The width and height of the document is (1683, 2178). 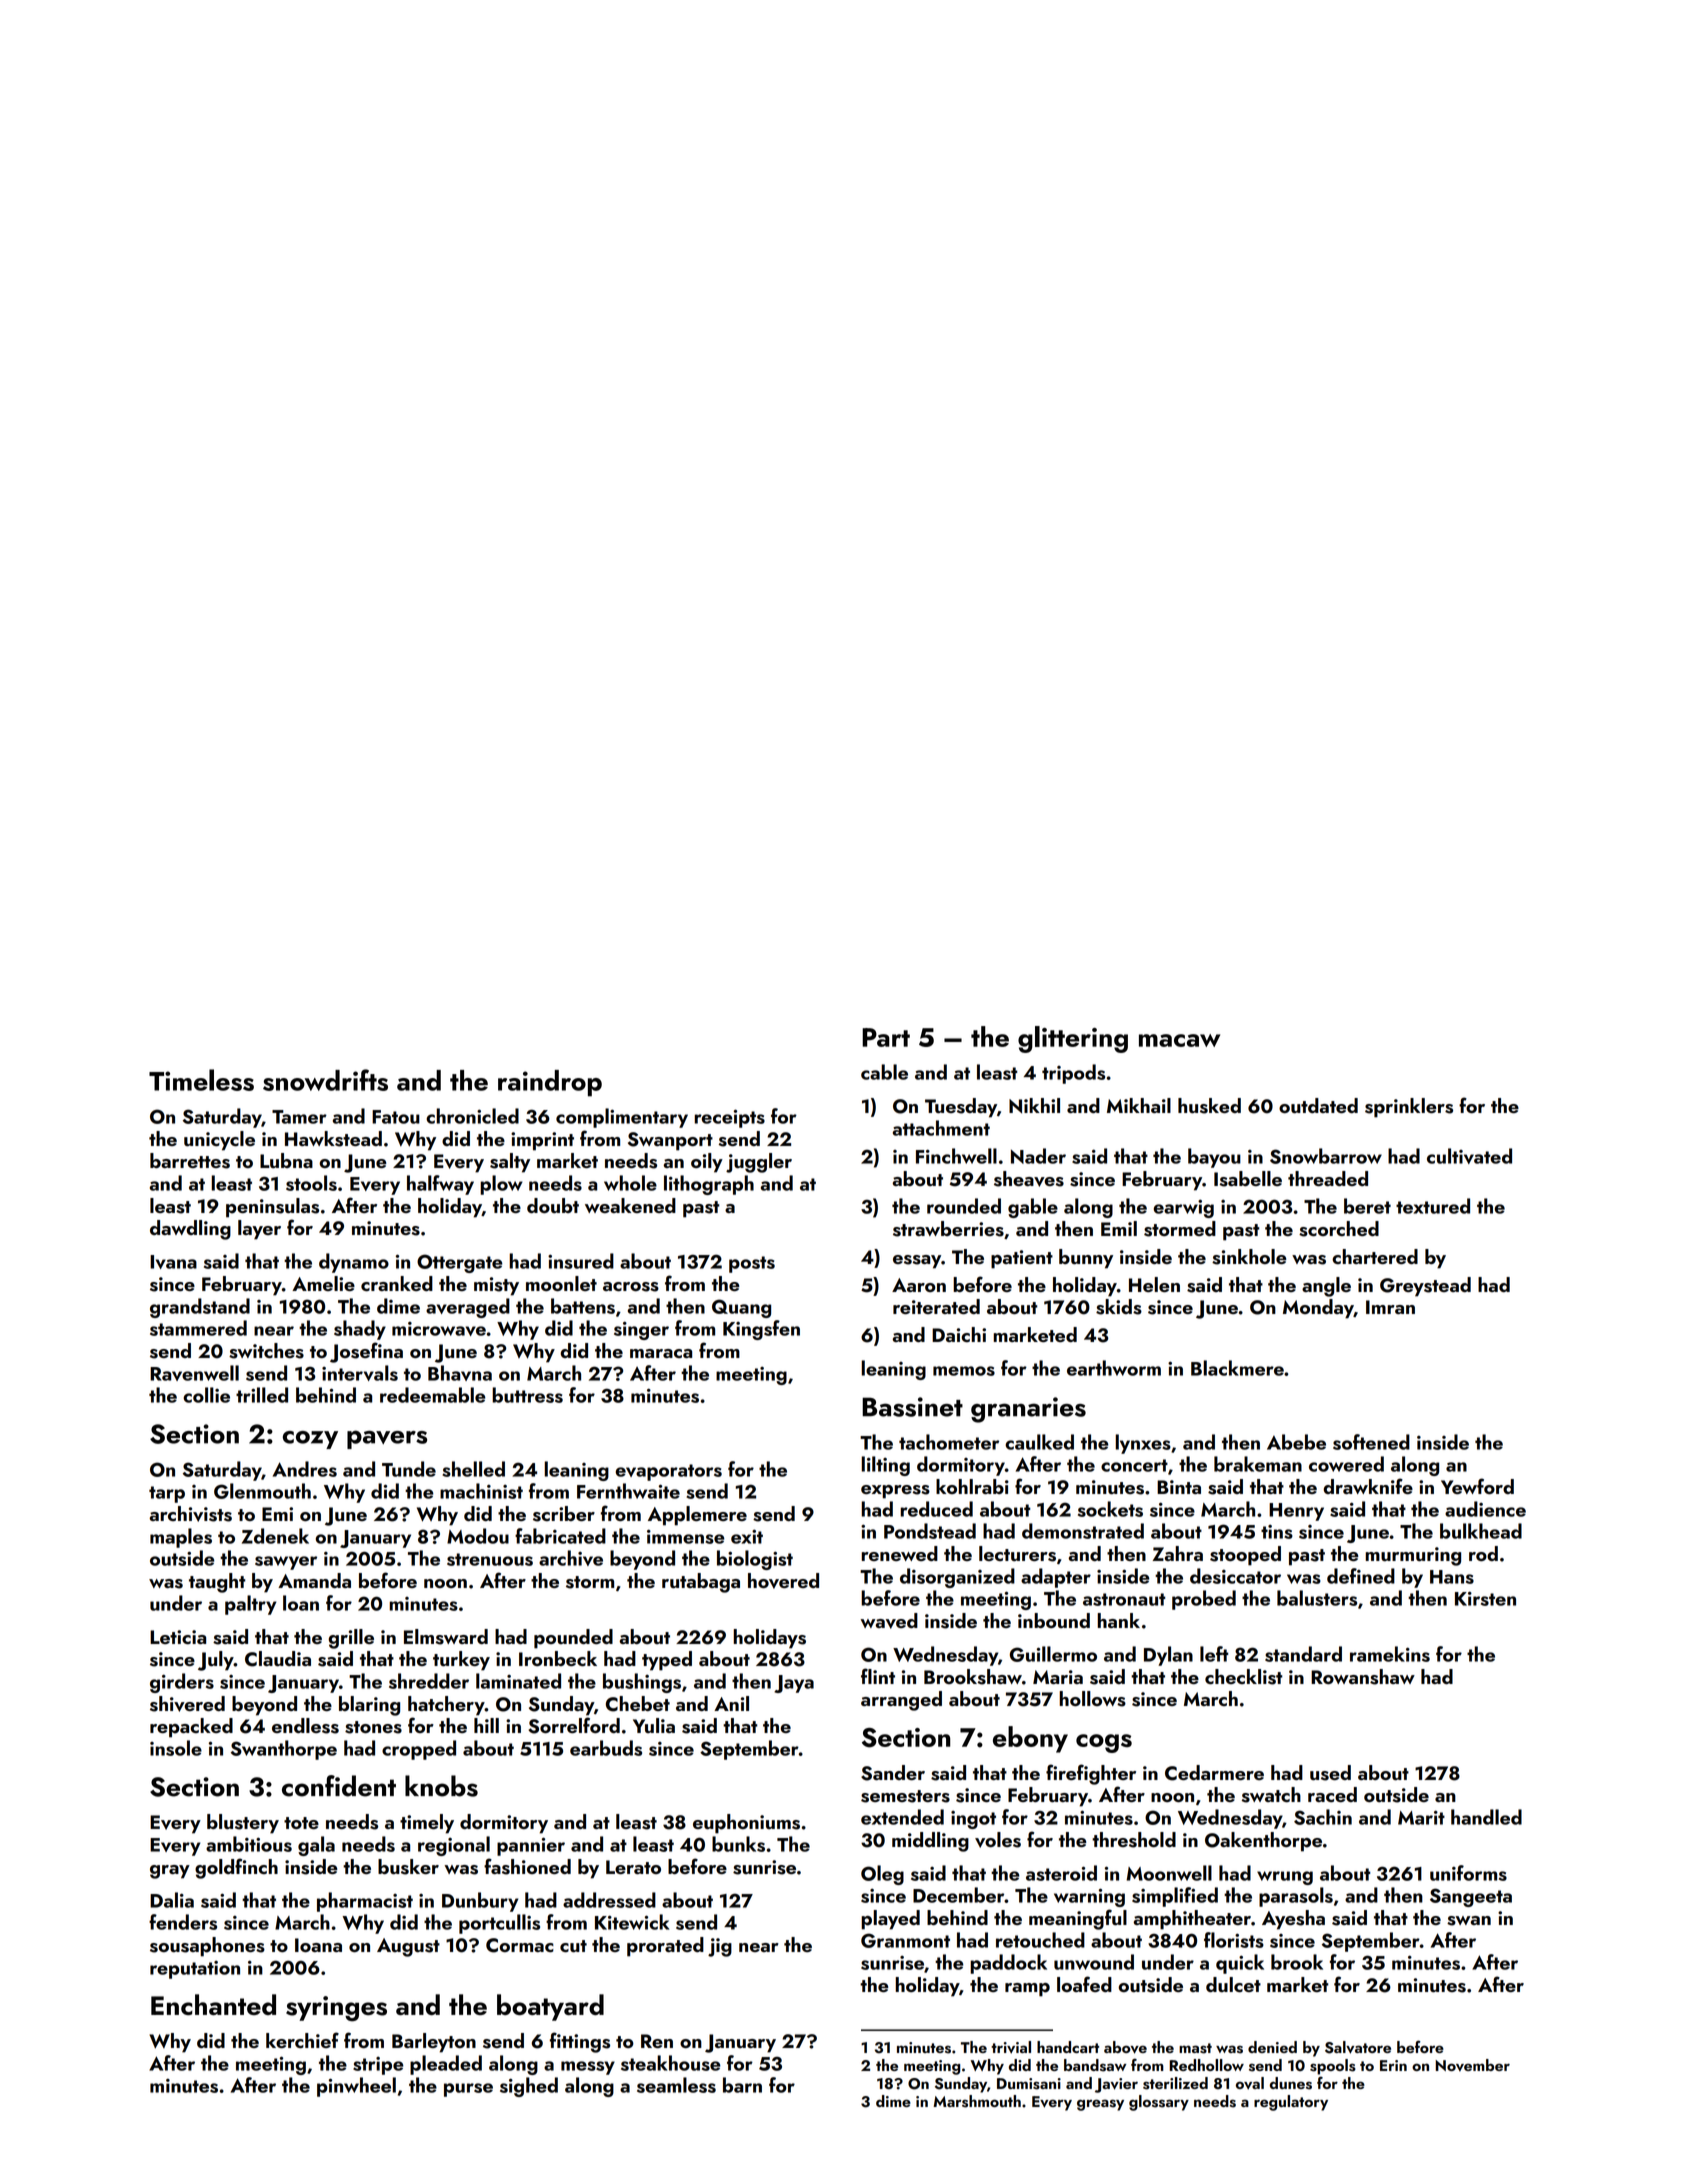 What do you see at coordinates (356, 2087) in the document?
I see `pinwheel` at bounding box center [356, 2087].
